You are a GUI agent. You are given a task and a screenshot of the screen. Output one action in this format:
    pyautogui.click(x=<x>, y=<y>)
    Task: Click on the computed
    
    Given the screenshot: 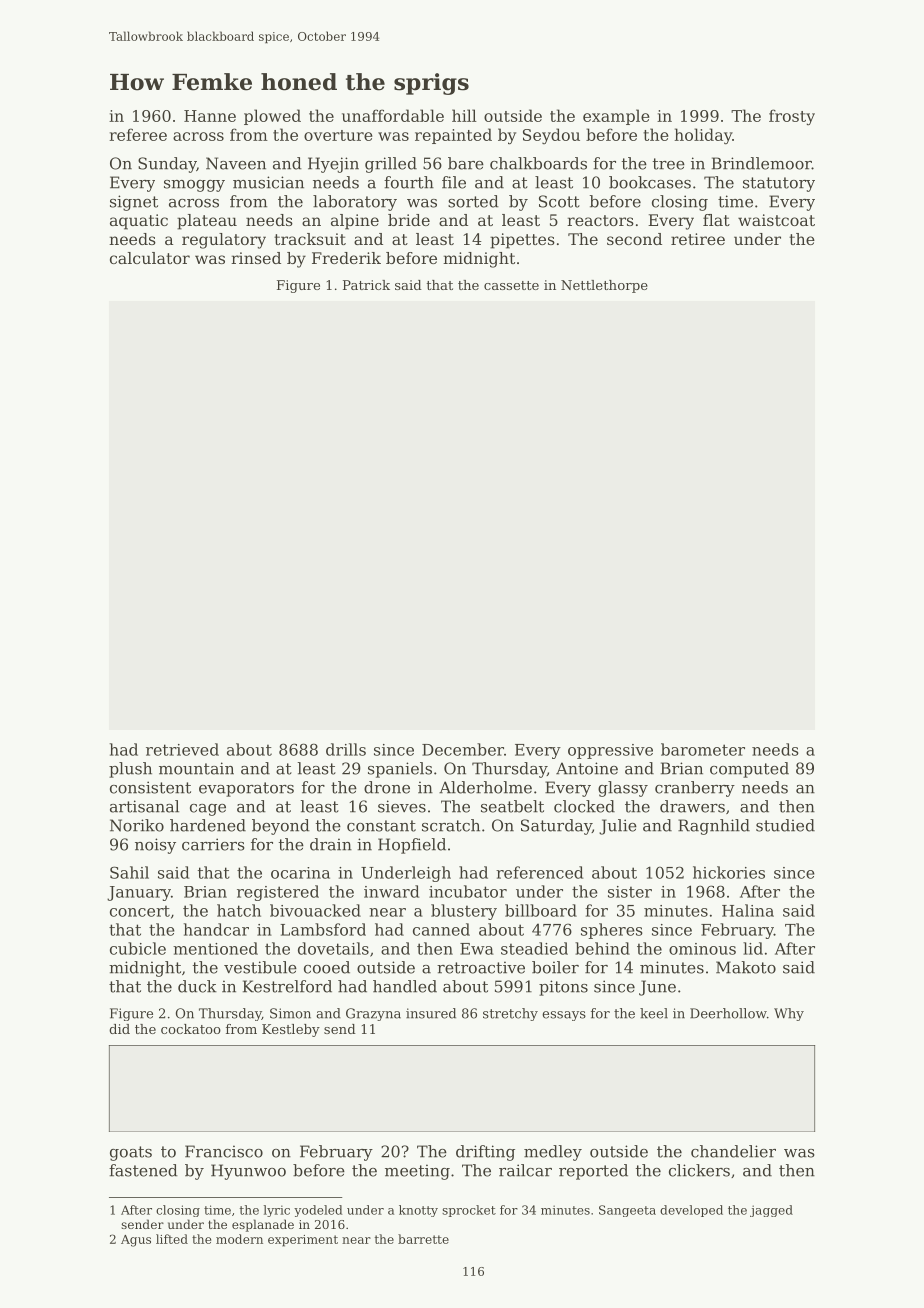 What is the action you would take?
    pyautogui.click(x=749, y=770)
